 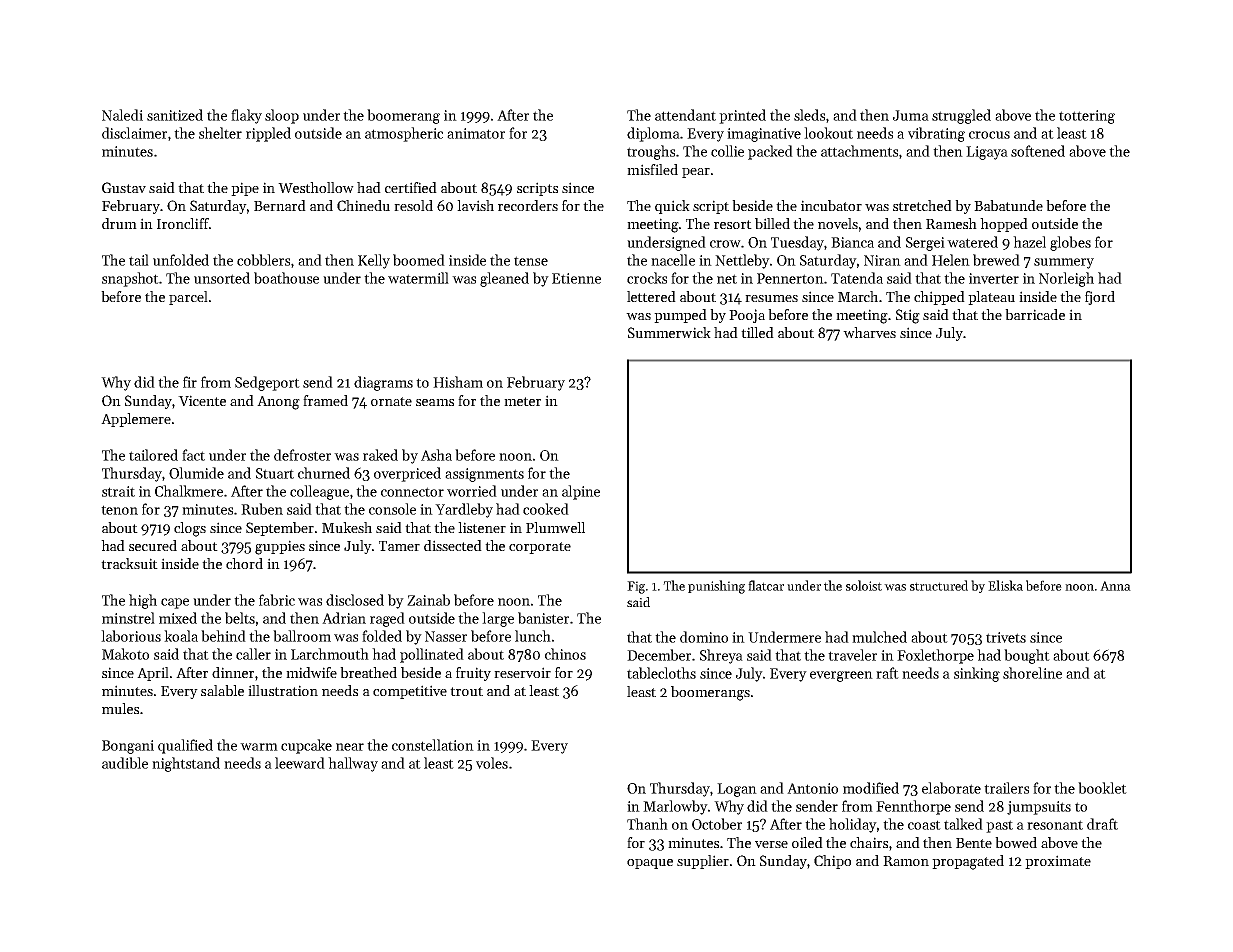 What do you see at coordinates (188, 298) in the screenshot?
I see `parcel` at bounding box center [188, 298].
